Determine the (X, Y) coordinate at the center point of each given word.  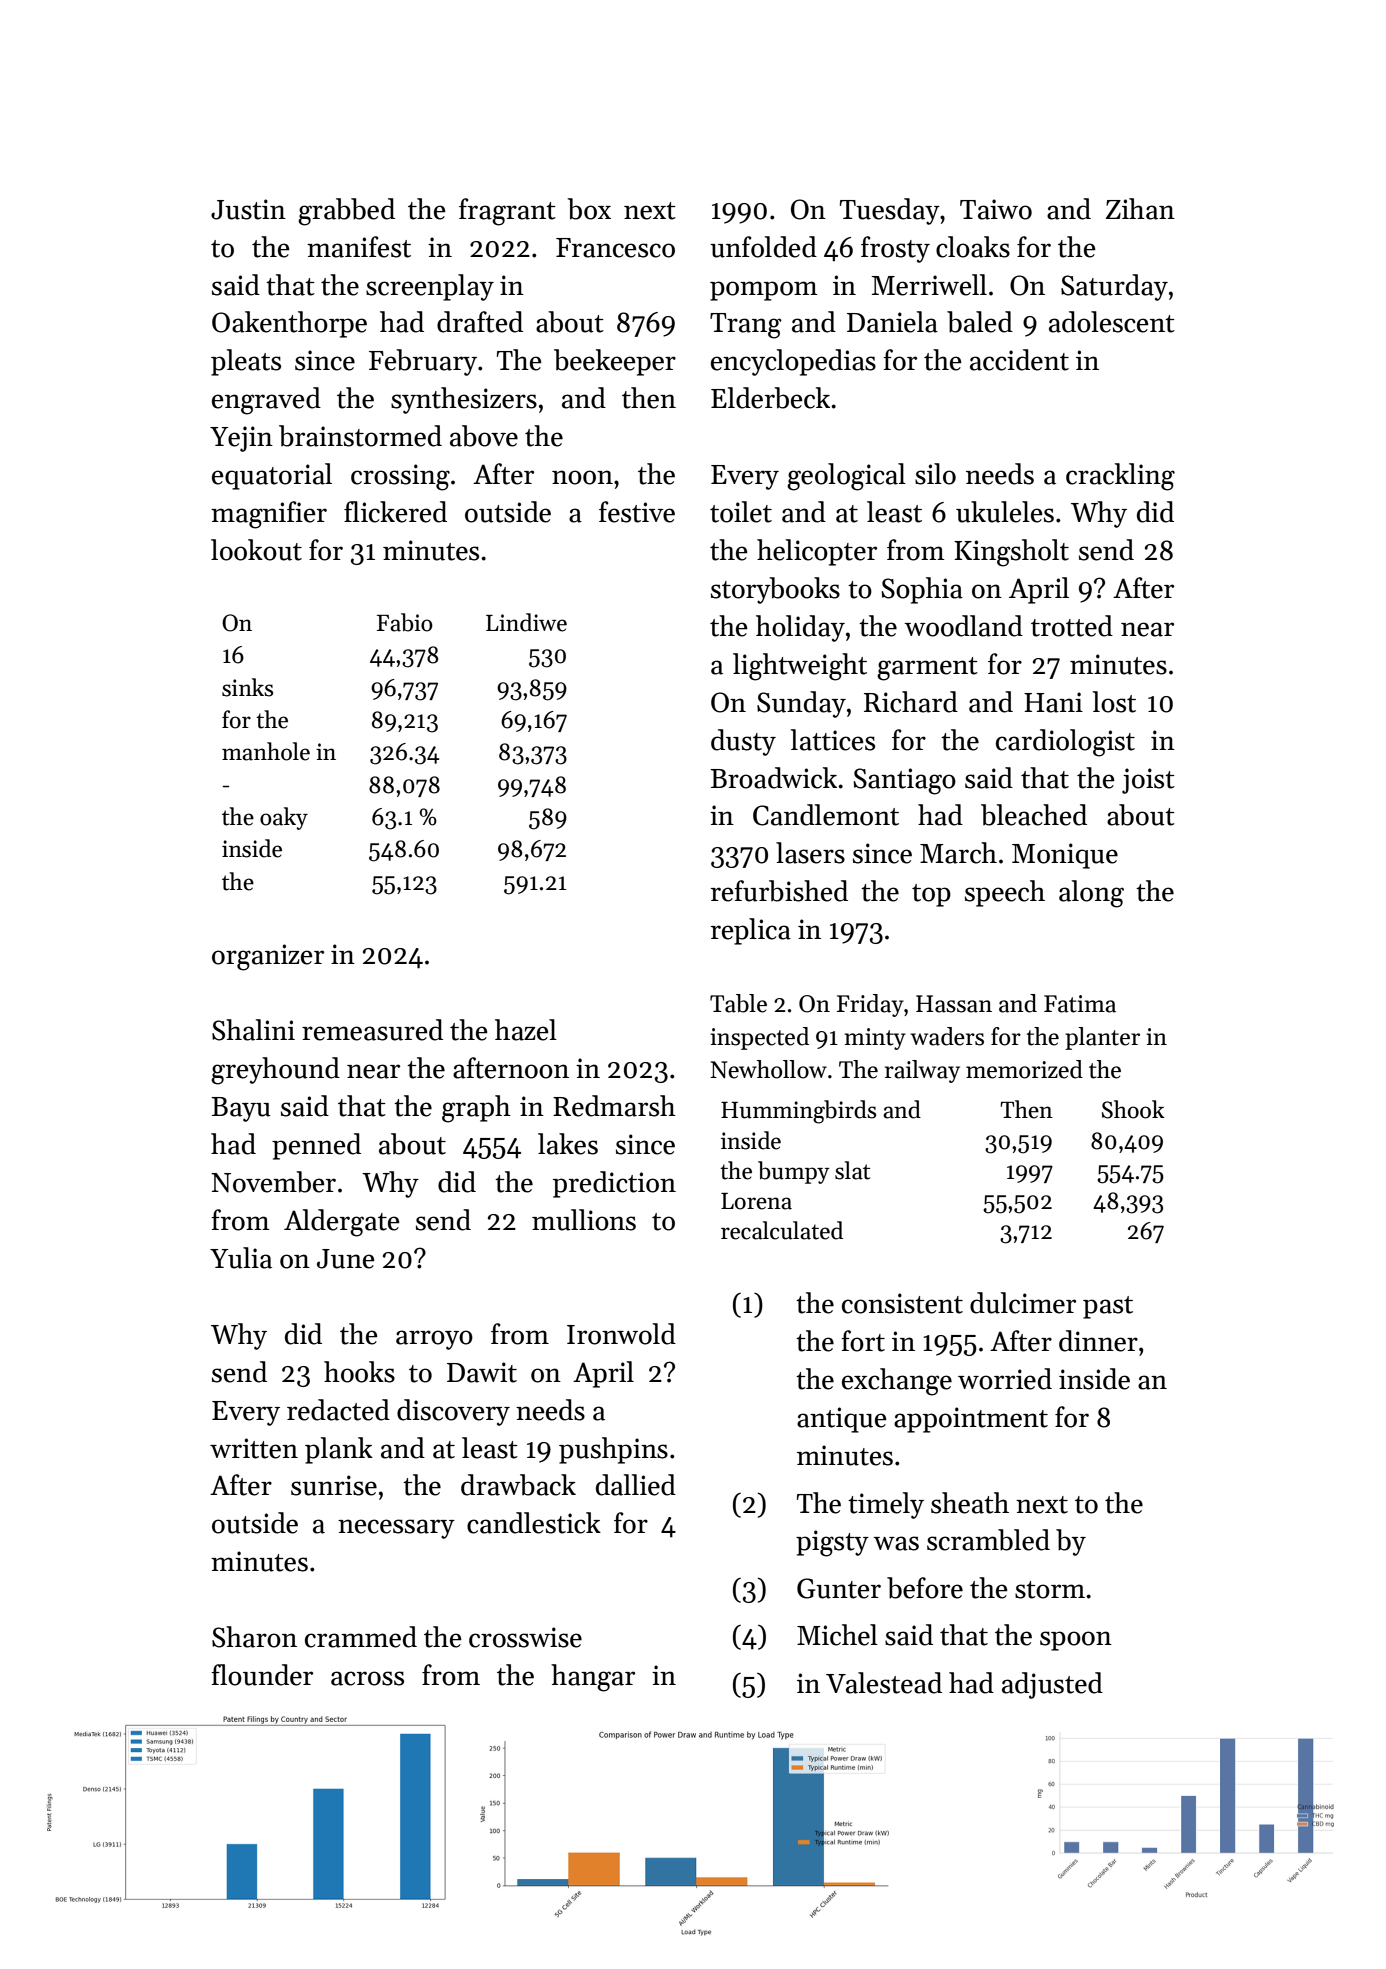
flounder (262, 1675)
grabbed (346, 212)
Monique (1065, 856)
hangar (593, 1678)
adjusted (1052, 1685)
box (589, 209)
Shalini (253, 1030)
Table (738, 1003)
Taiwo (996, 209)
